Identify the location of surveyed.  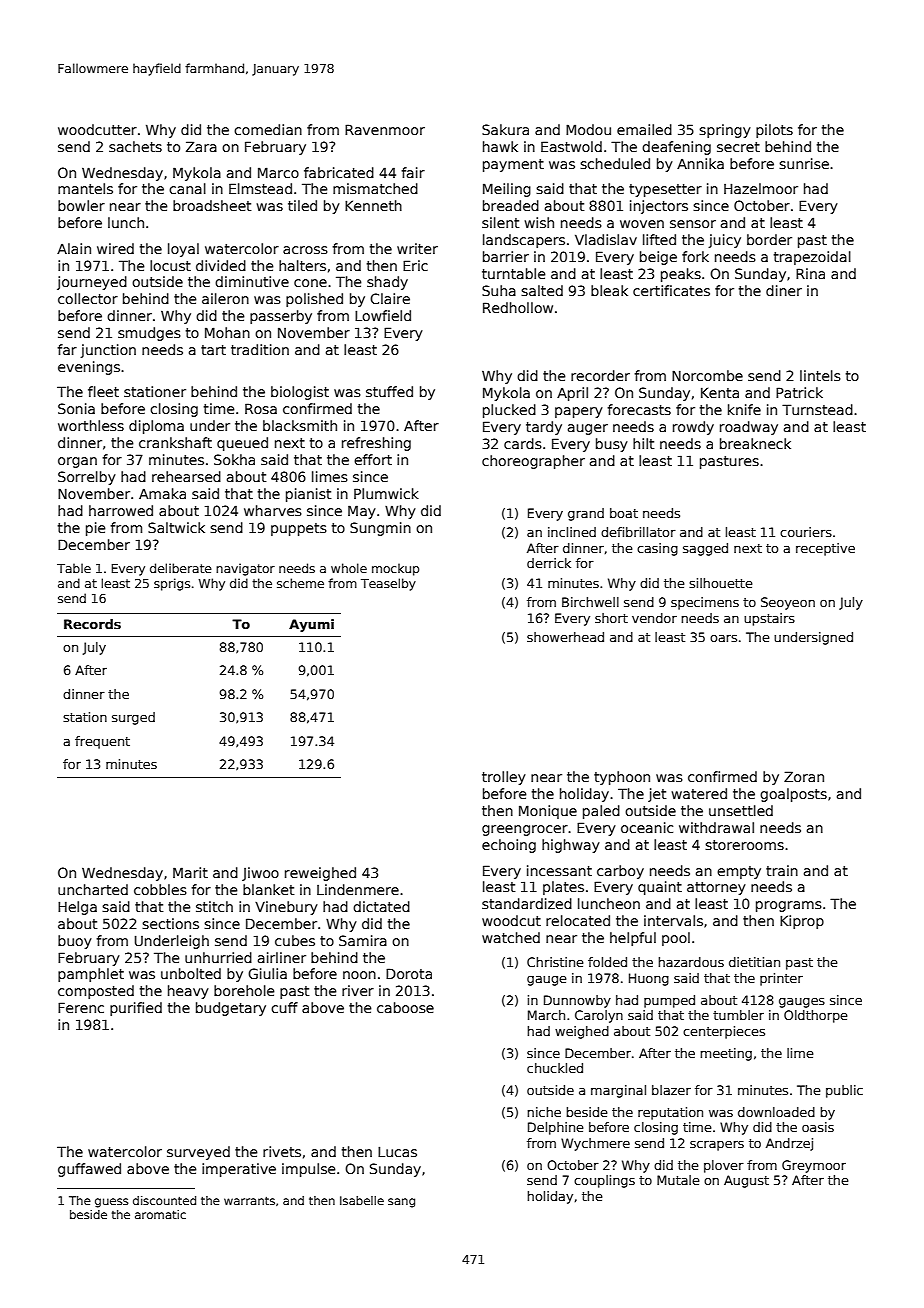
(198, 1153).
